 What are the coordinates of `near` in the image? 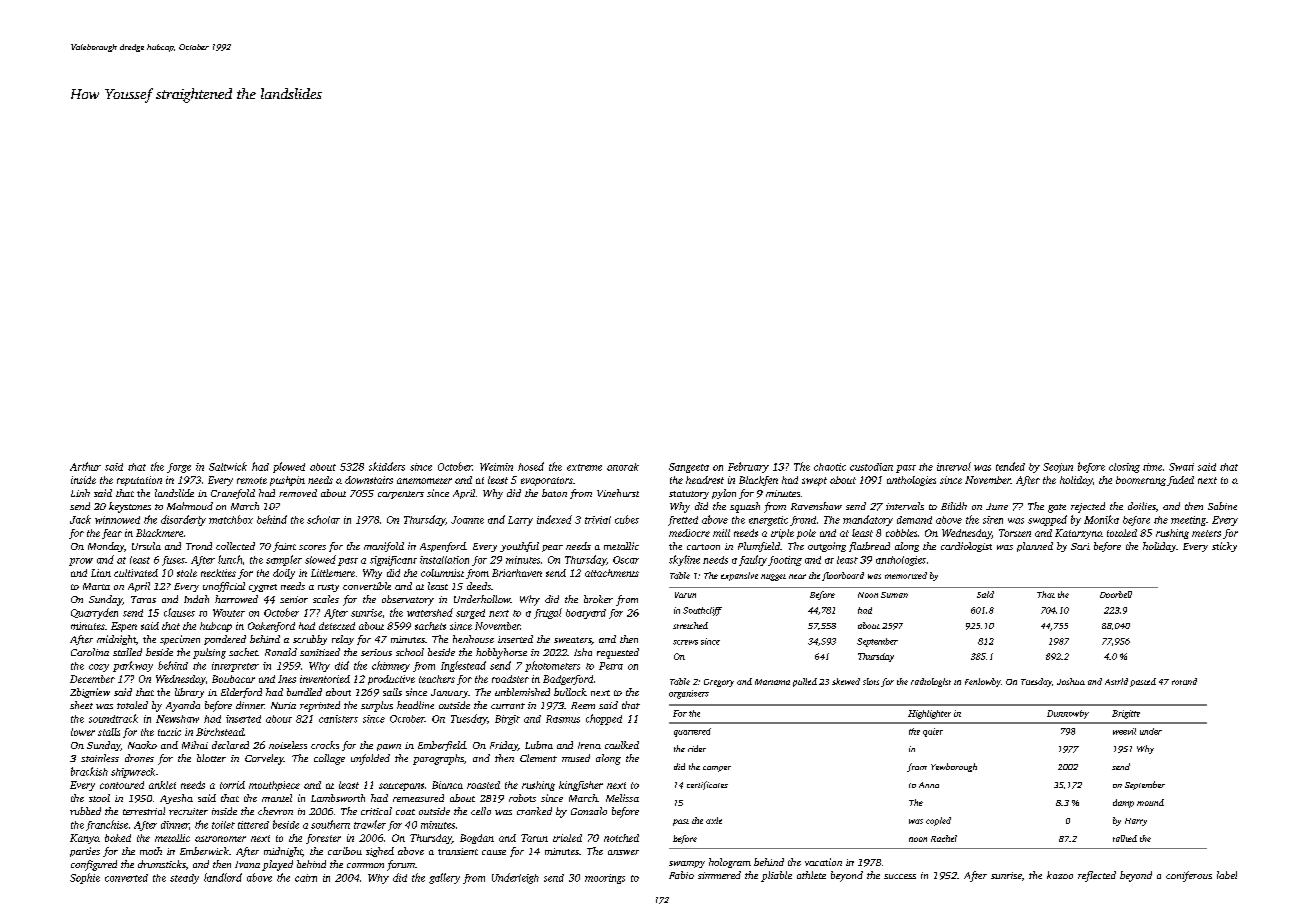 It's located at (797, 576).
